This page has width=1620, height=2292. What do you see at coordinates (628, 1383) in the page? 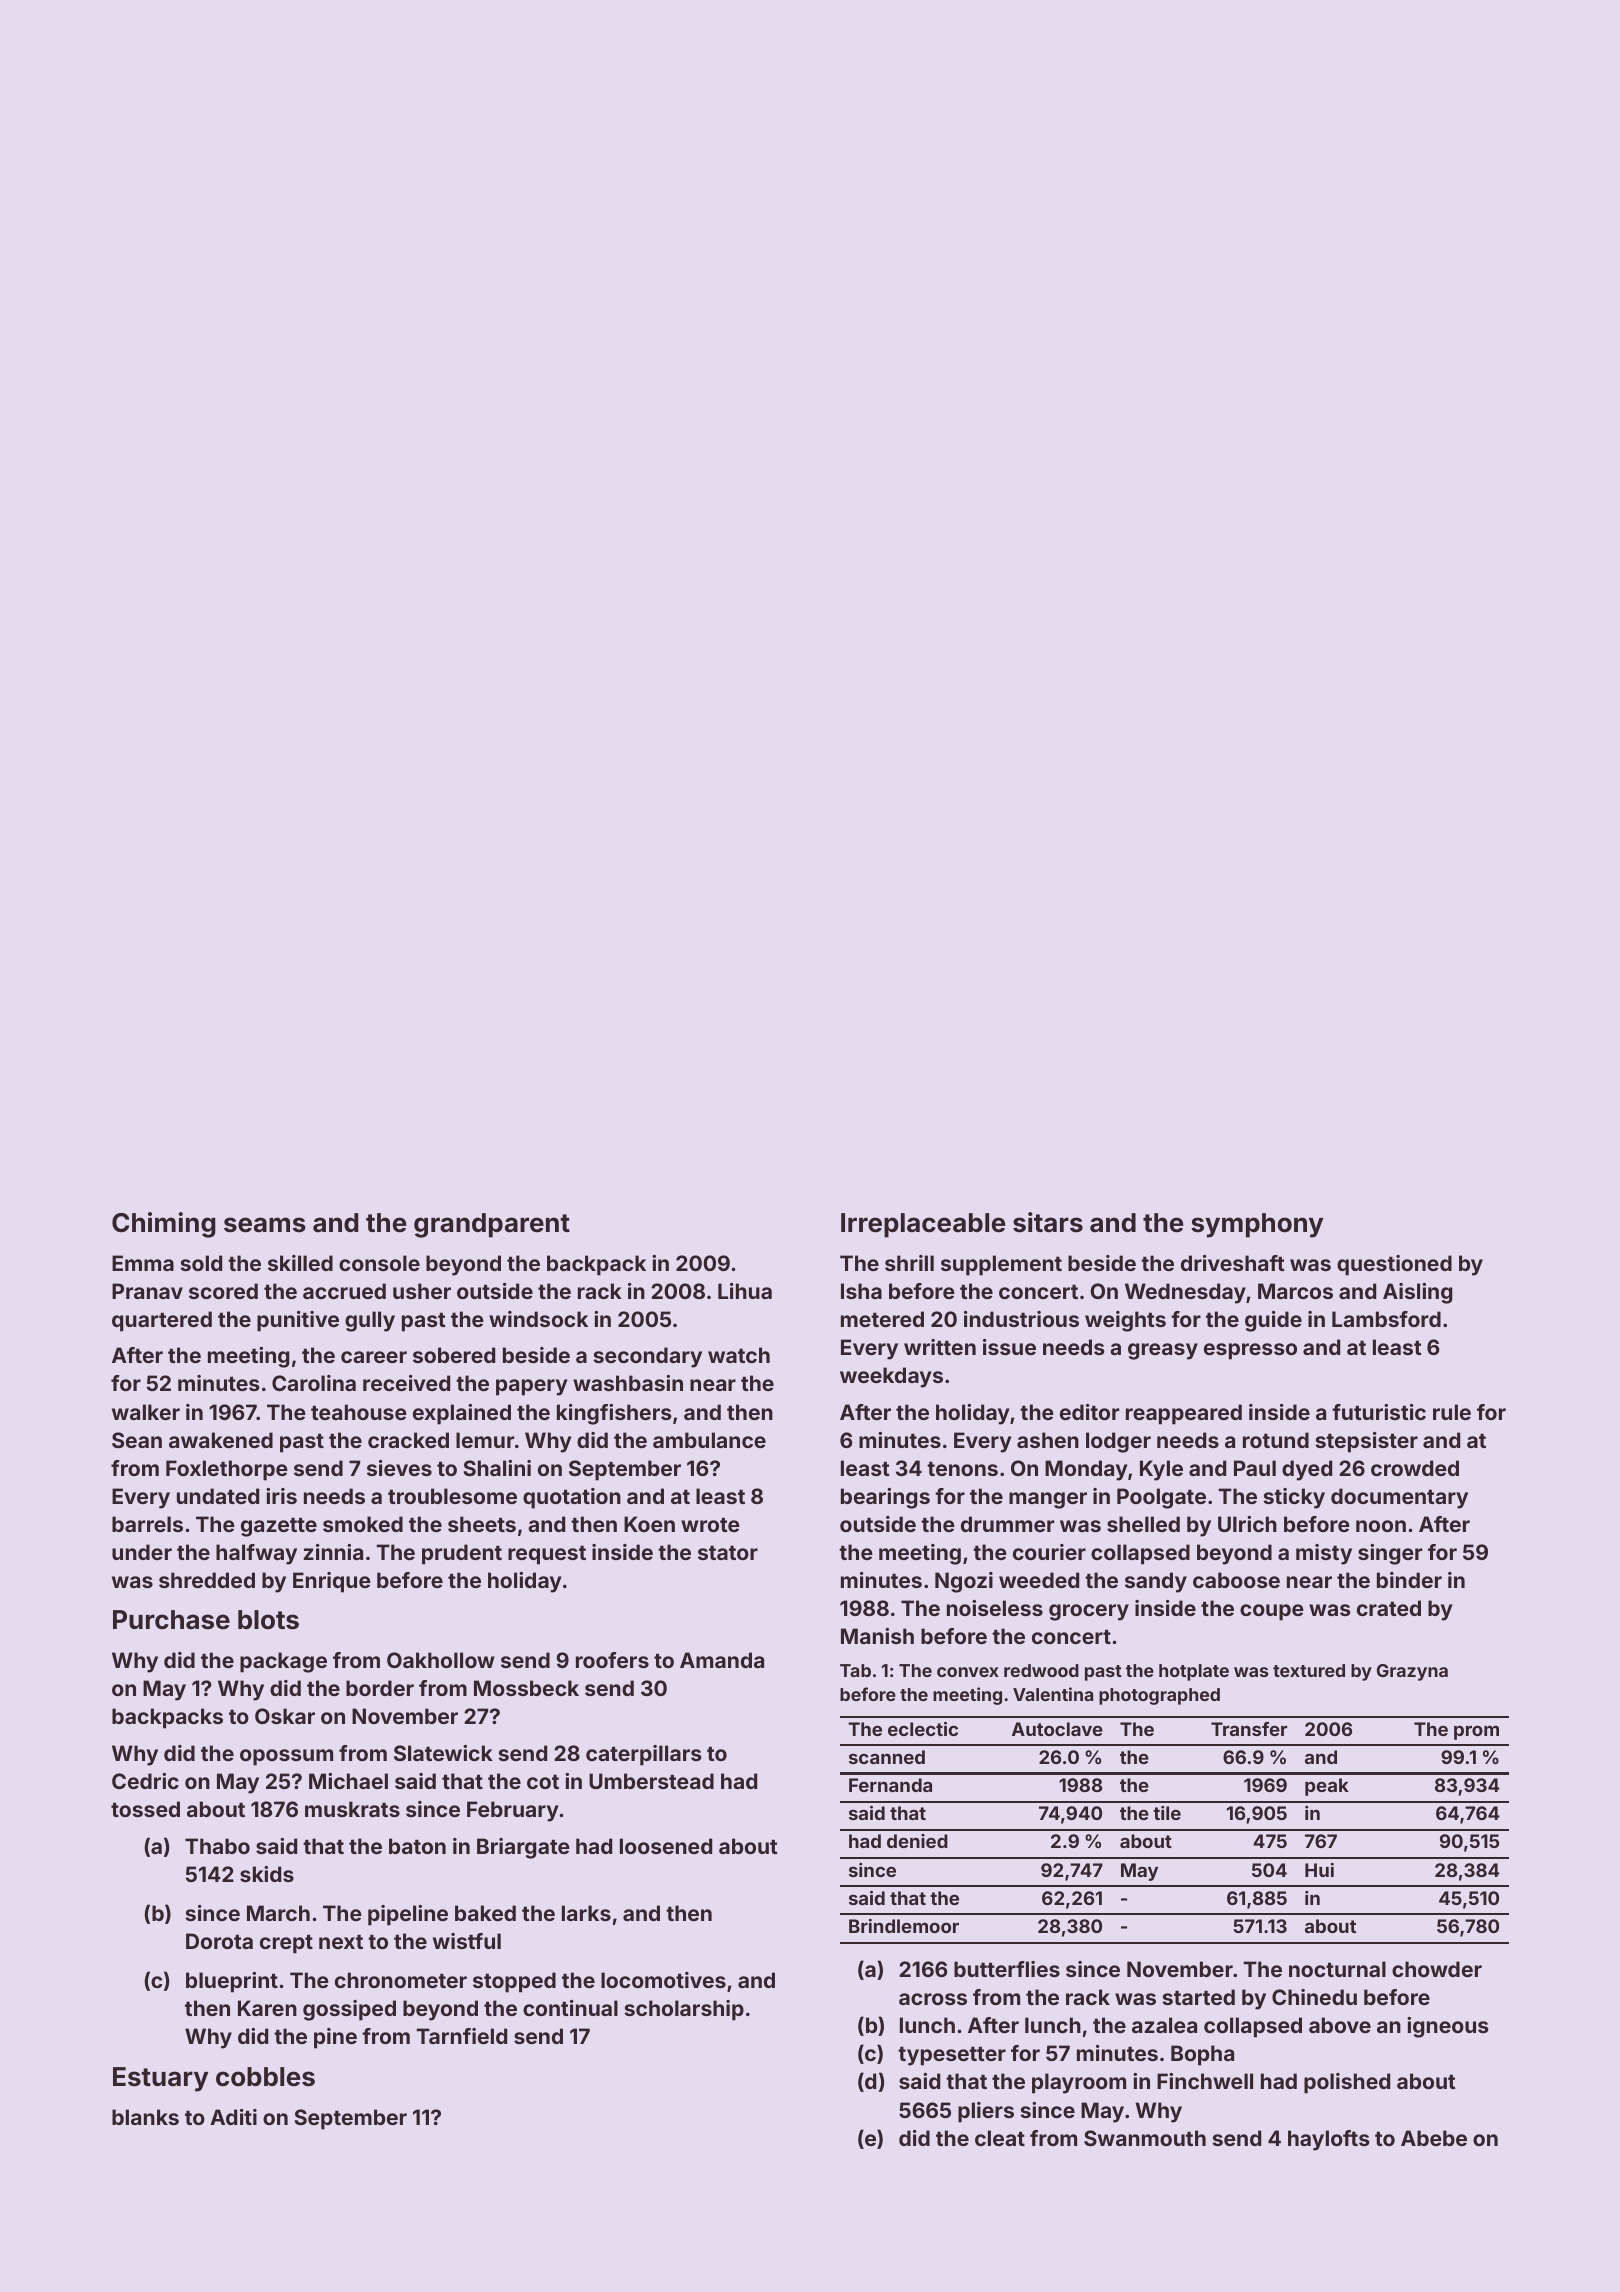
I see `washbasin` at bounding box center [628, 1383].
